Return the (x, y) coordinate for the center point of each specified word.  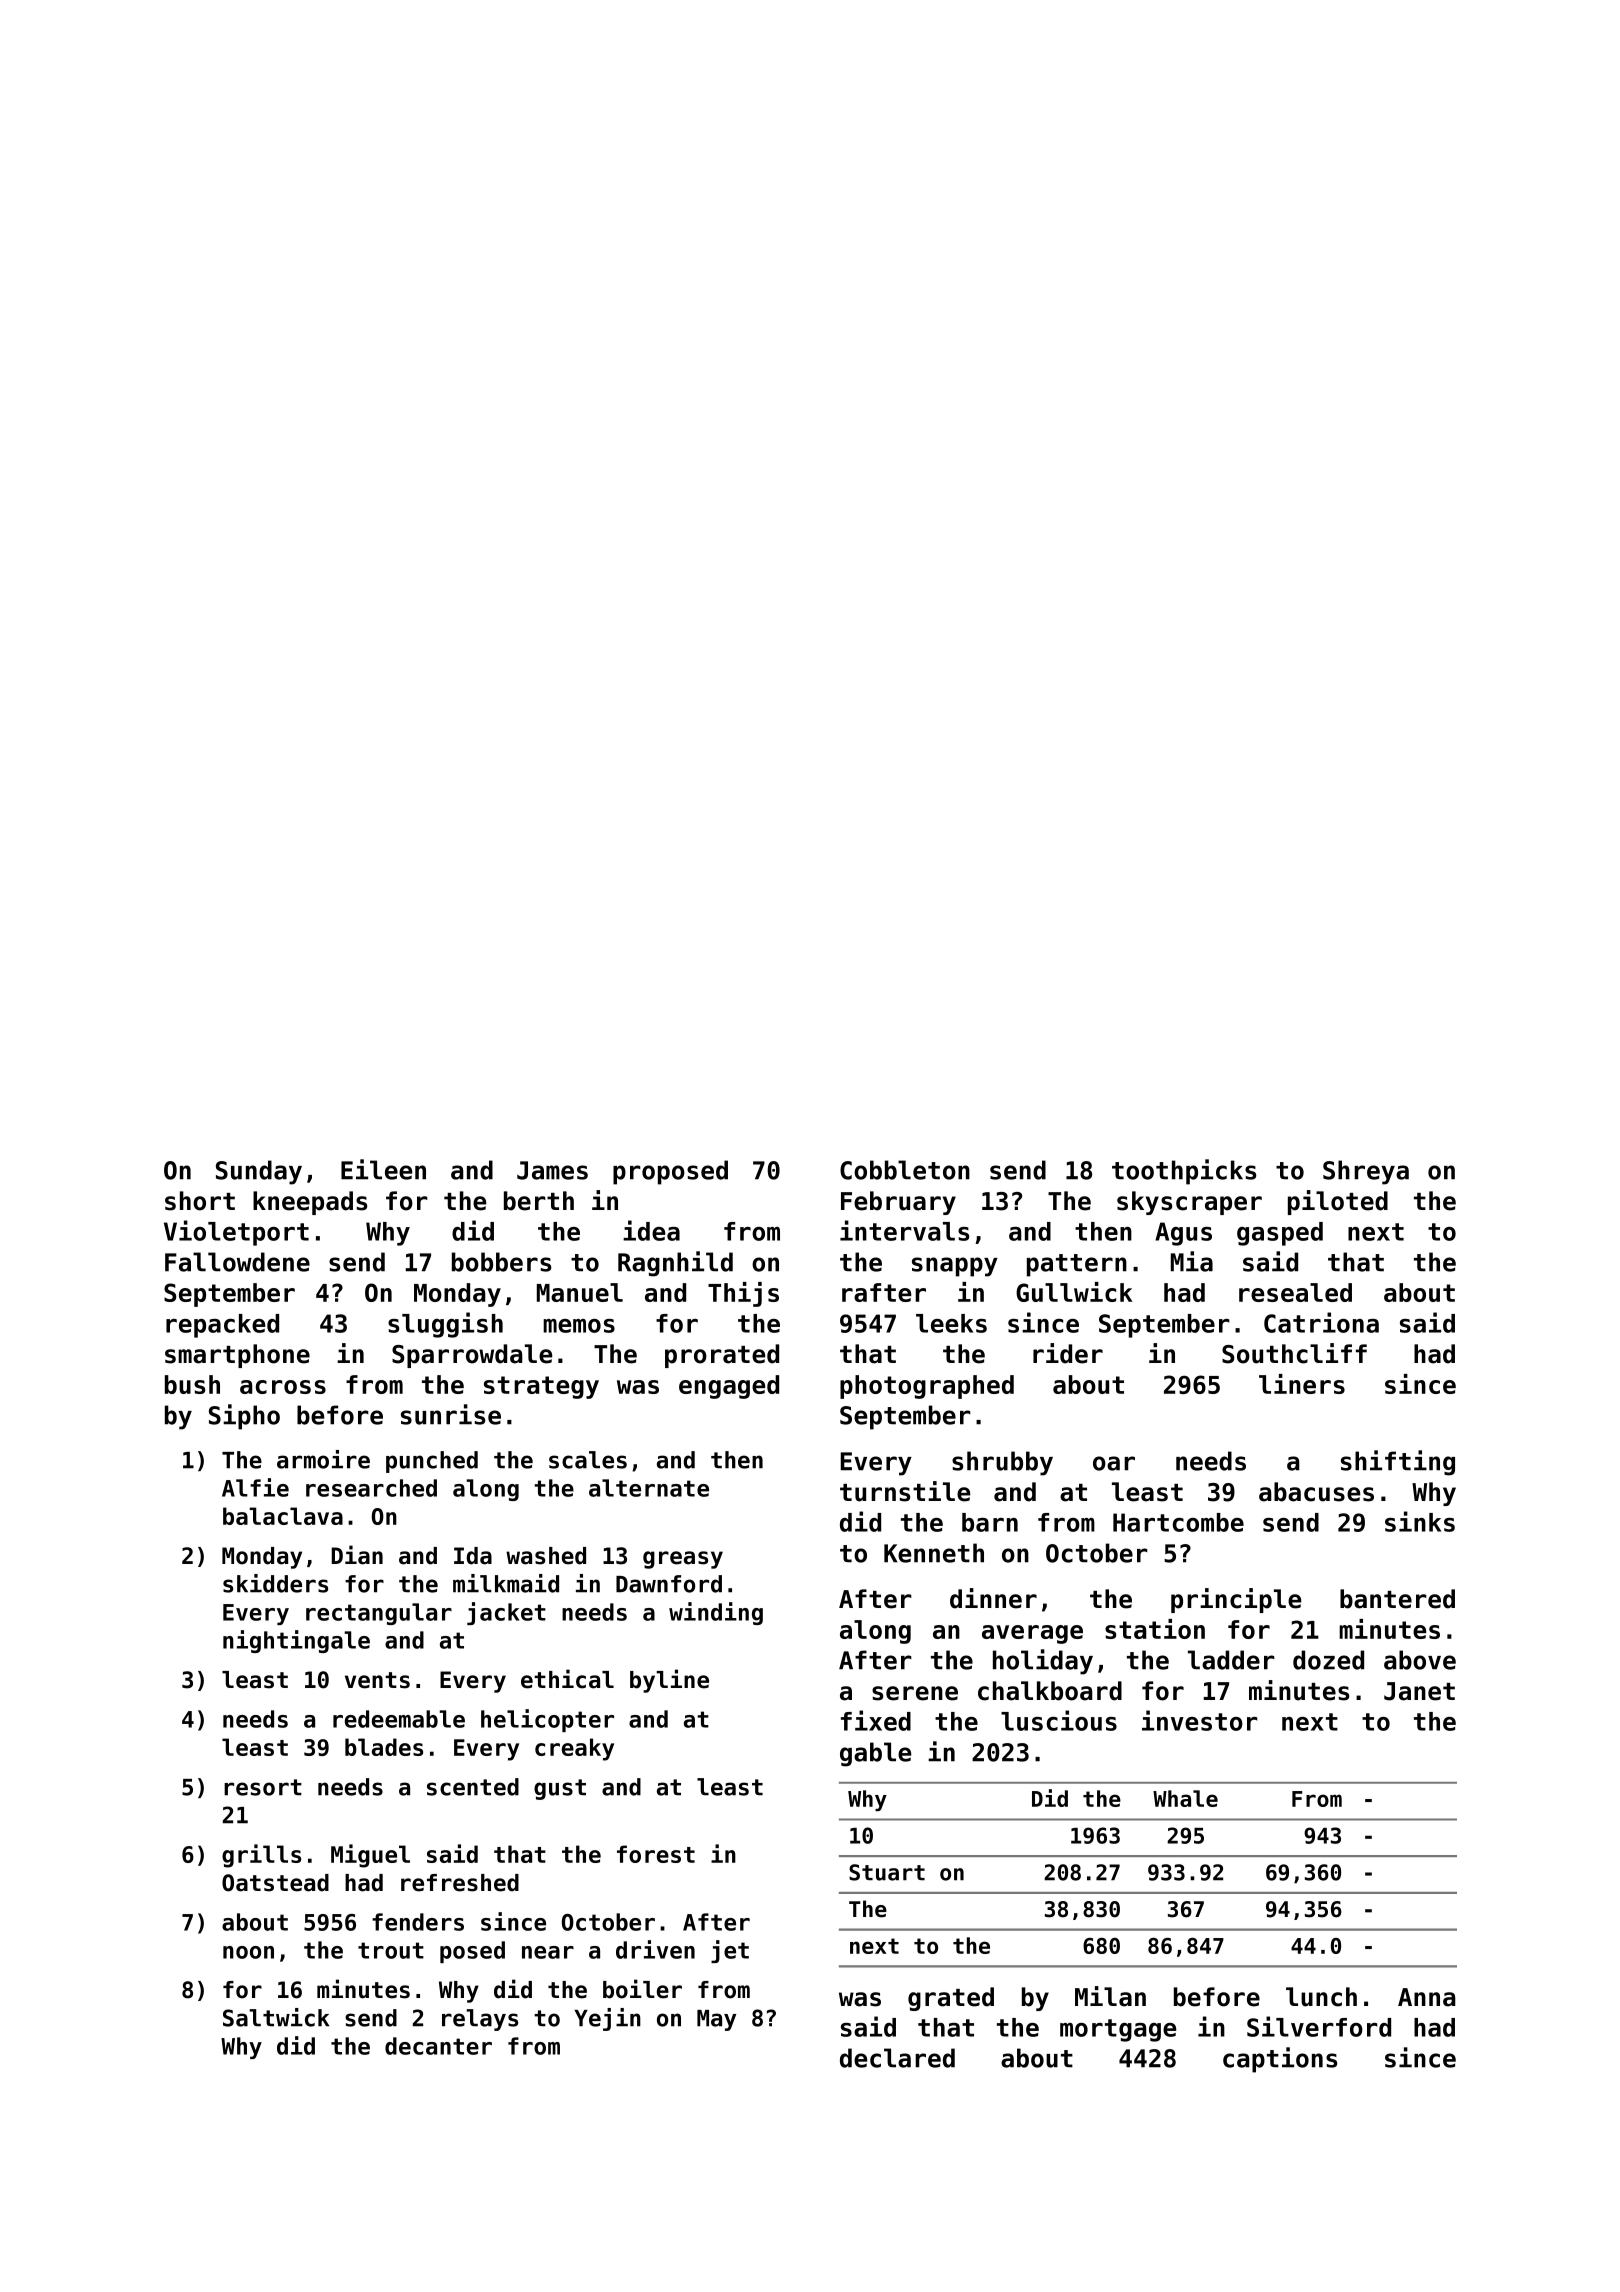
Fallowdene (237, 1262)
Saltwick (276, 2017)
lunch (1321, 1997)
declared (897, 2058)
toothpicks (1184, 1172)
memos (579, 1326)
